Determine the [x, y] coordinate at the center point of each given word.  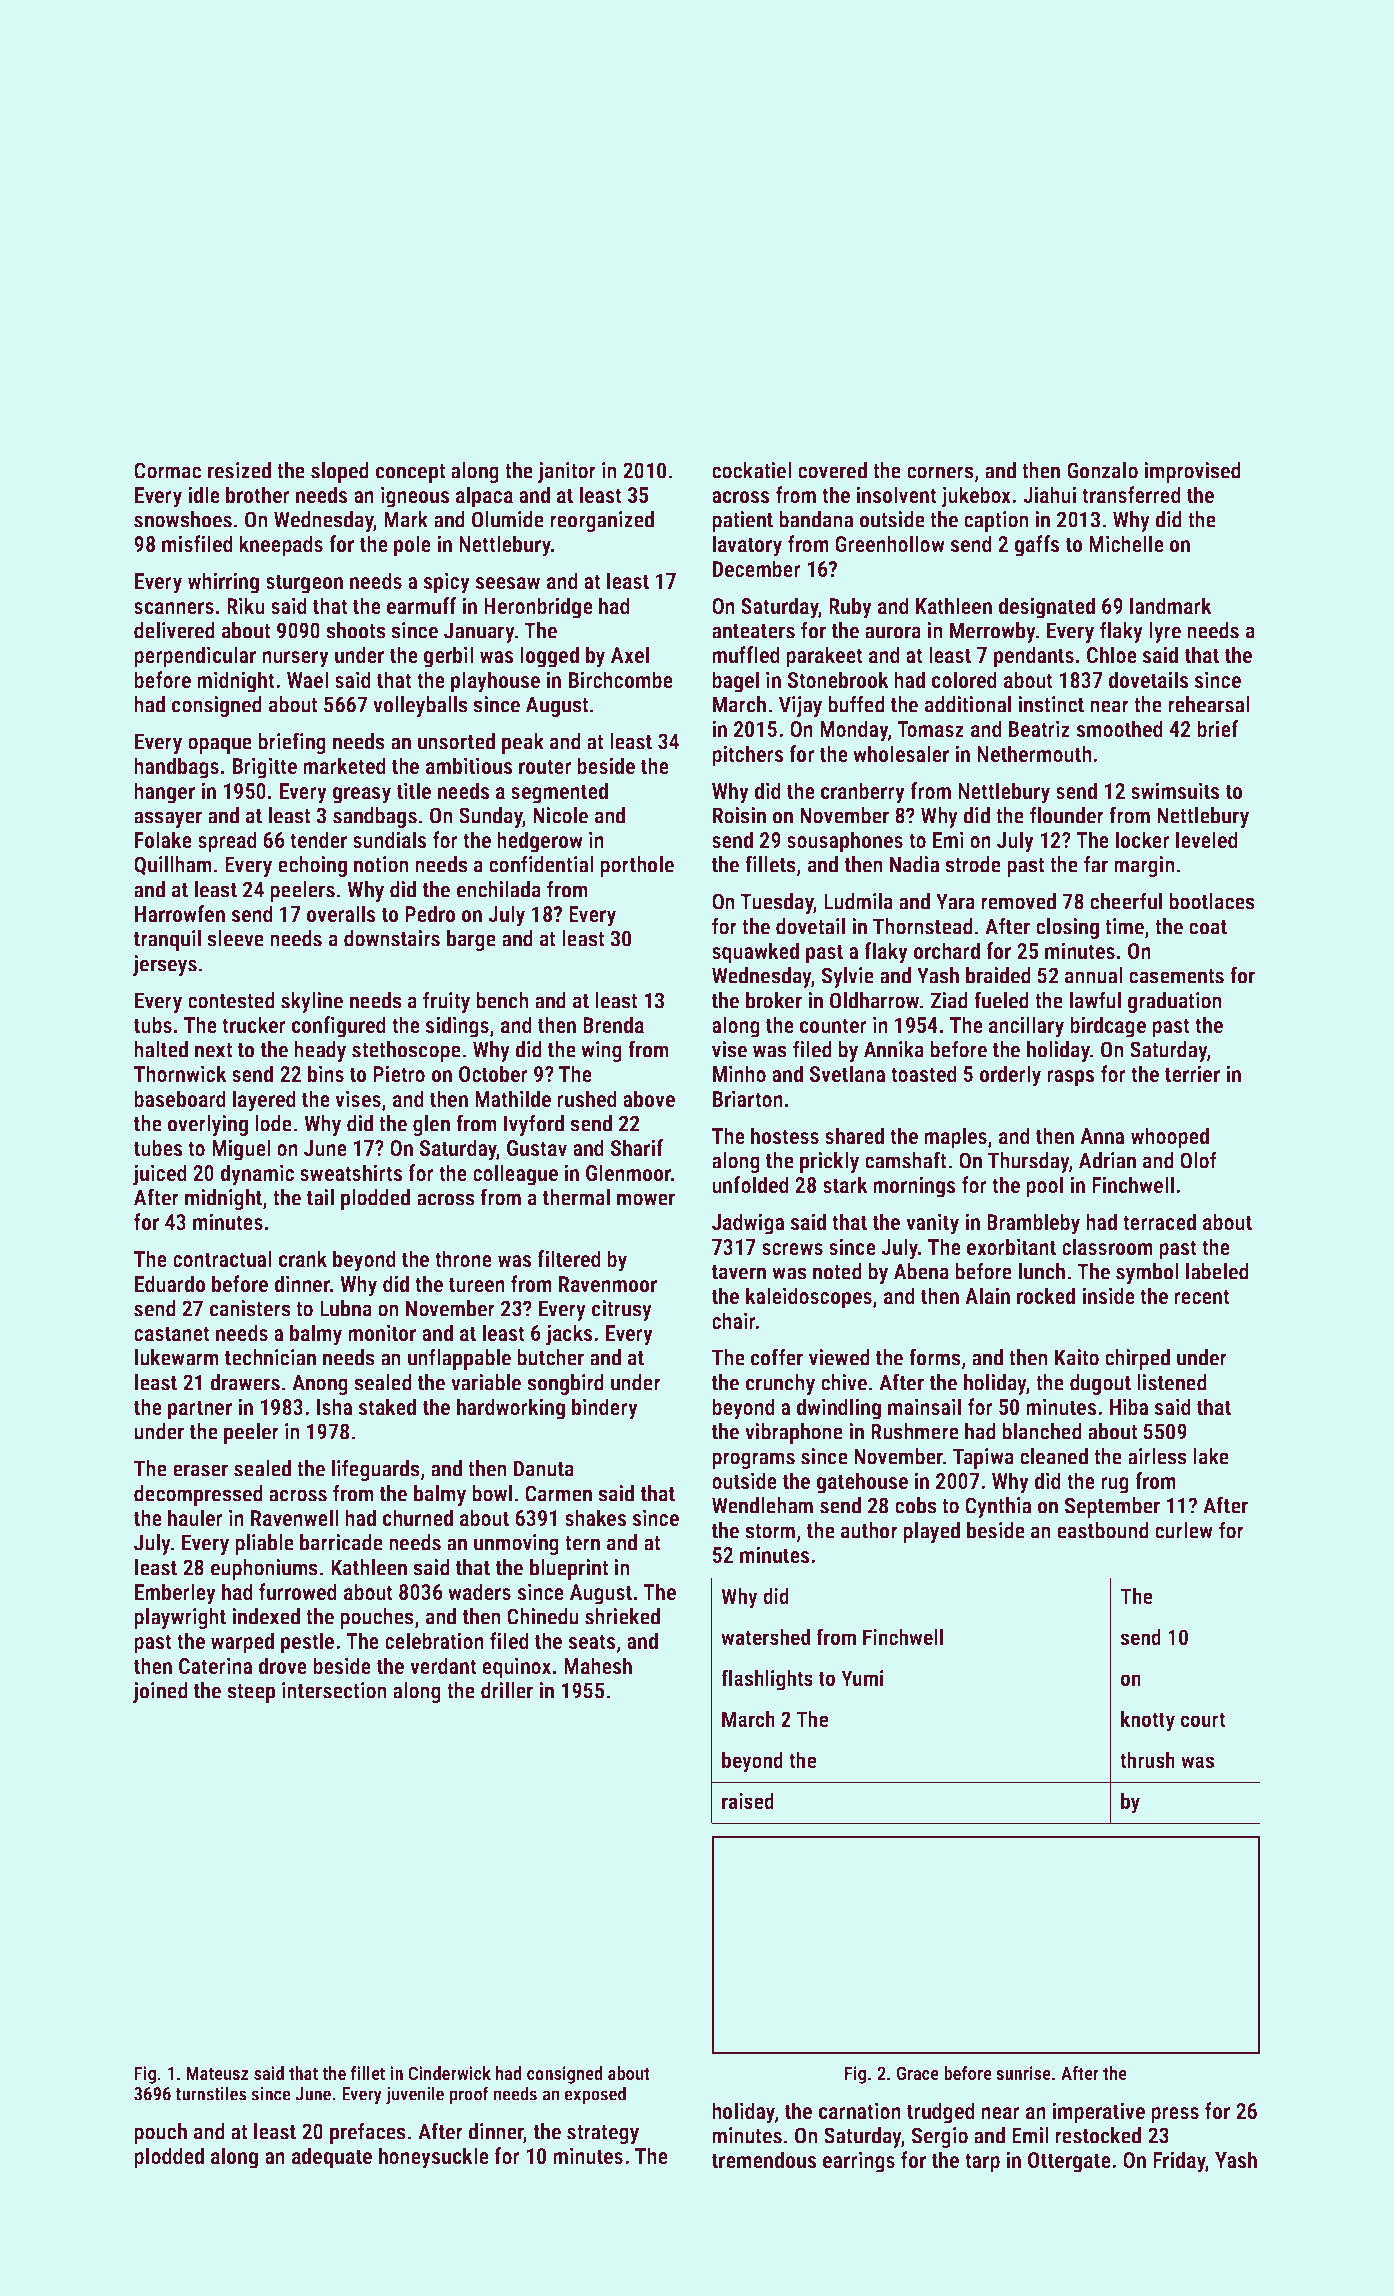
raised [748, 1800]
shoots [356, 630]
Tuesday [777, 903]
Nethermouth [1034, 753]
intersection [334, 1690]
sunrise [1023, 2073]
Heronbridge [538, 608]
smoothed [1119, 728]
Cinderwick [450, 2073]
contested [231, 1000]
